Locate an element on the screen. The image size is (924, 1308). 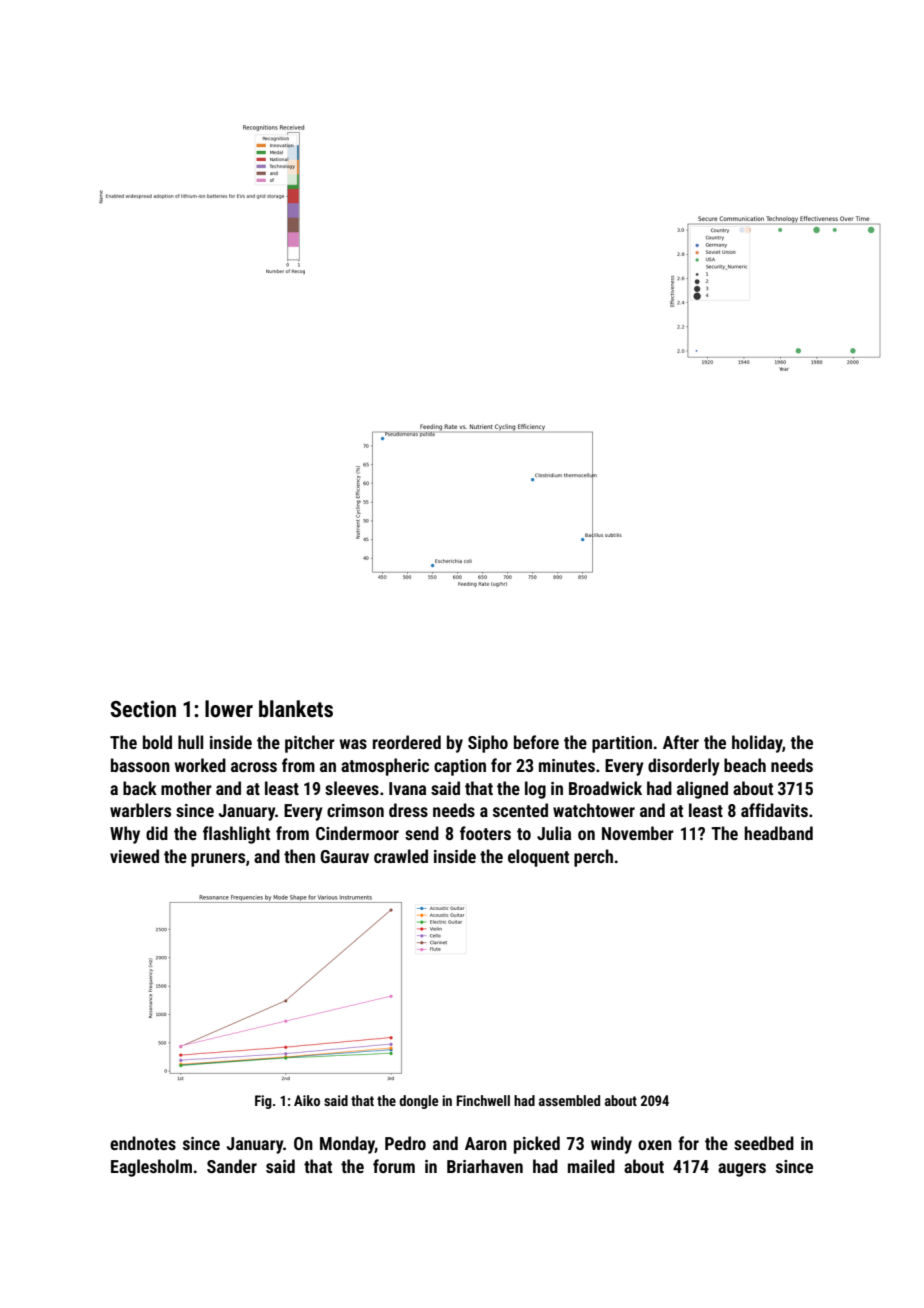
Aiko is located at coordinates (307, 1100).
